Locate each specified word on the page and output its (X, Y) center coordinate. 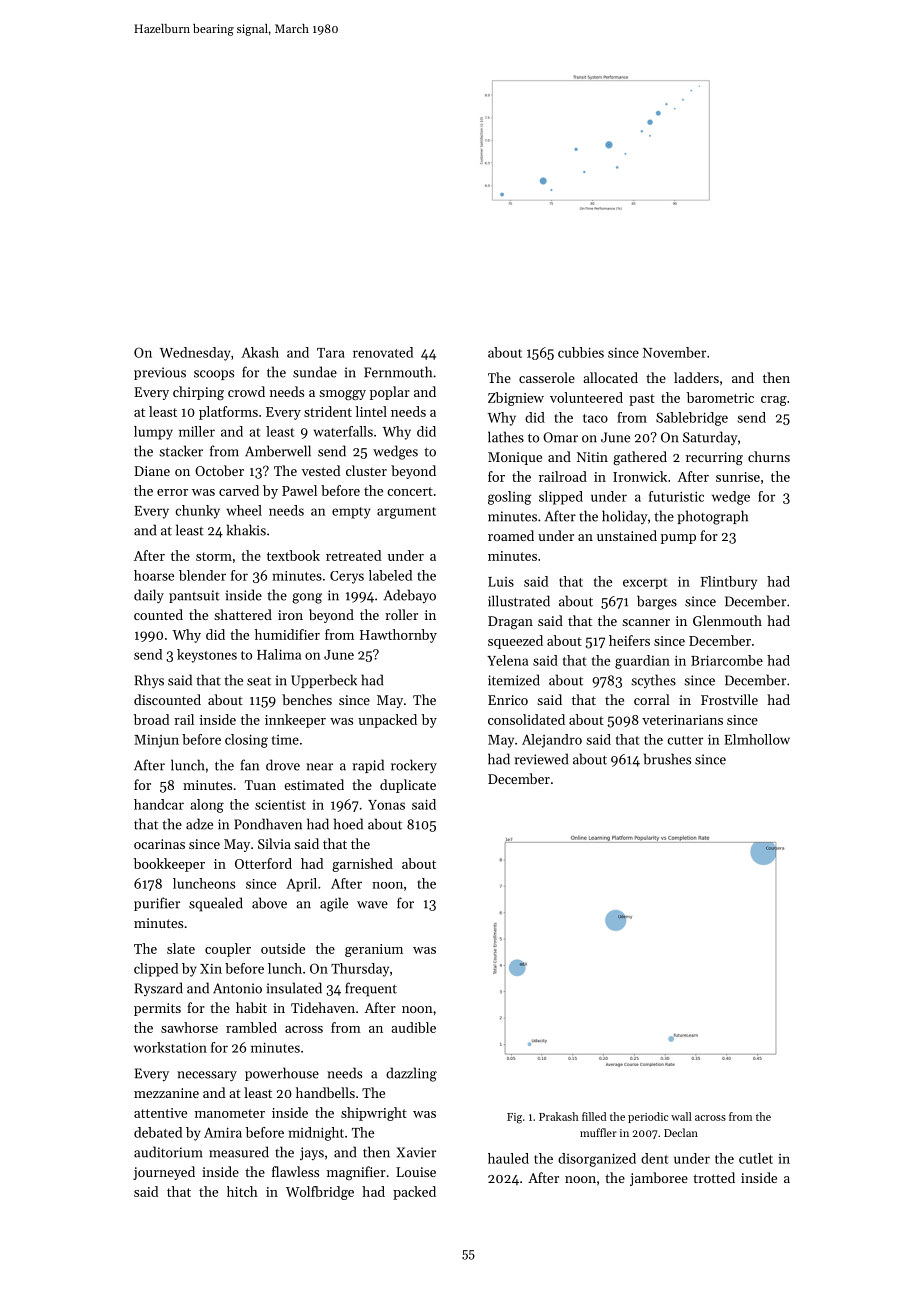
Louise (416, 1172)
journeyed (164, 1173)
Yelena (507, 660)
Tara (331, 353)
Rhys (149, 681)
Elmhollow (757, 739)
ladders (696, 377)
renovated (383, 352)
